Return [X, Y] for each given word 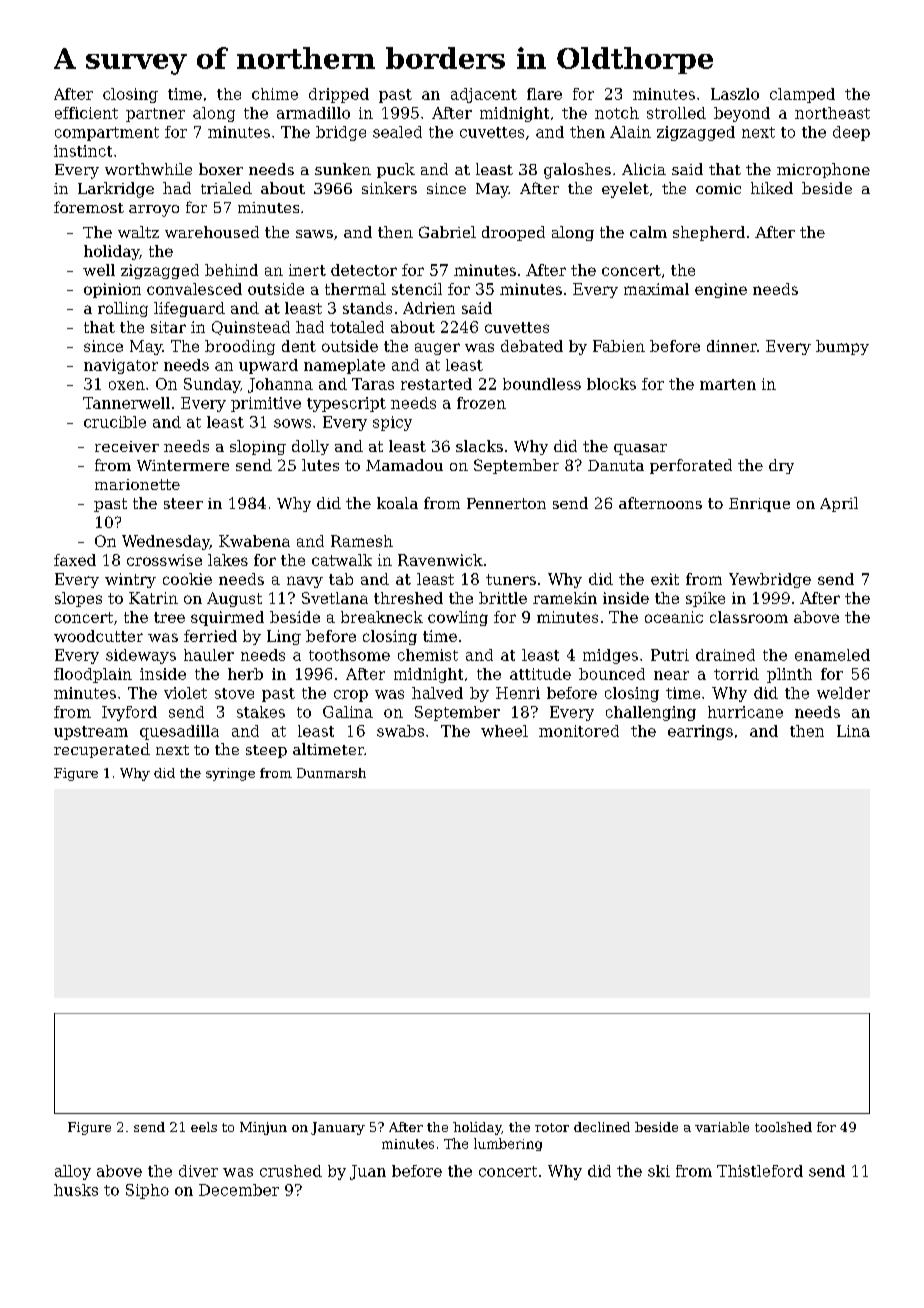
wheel [504, 731]
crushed [291, 1171]
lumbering [508, 1144]
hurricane [745, 712]
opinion [112, 290]
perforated [691, 466]
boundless [542, 384]
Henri [518, 693]
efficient [86, 113]
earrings [700, 732]
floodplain [93, 675]
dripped [339, 95]
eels [204, 1127]
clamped [802, 95]
